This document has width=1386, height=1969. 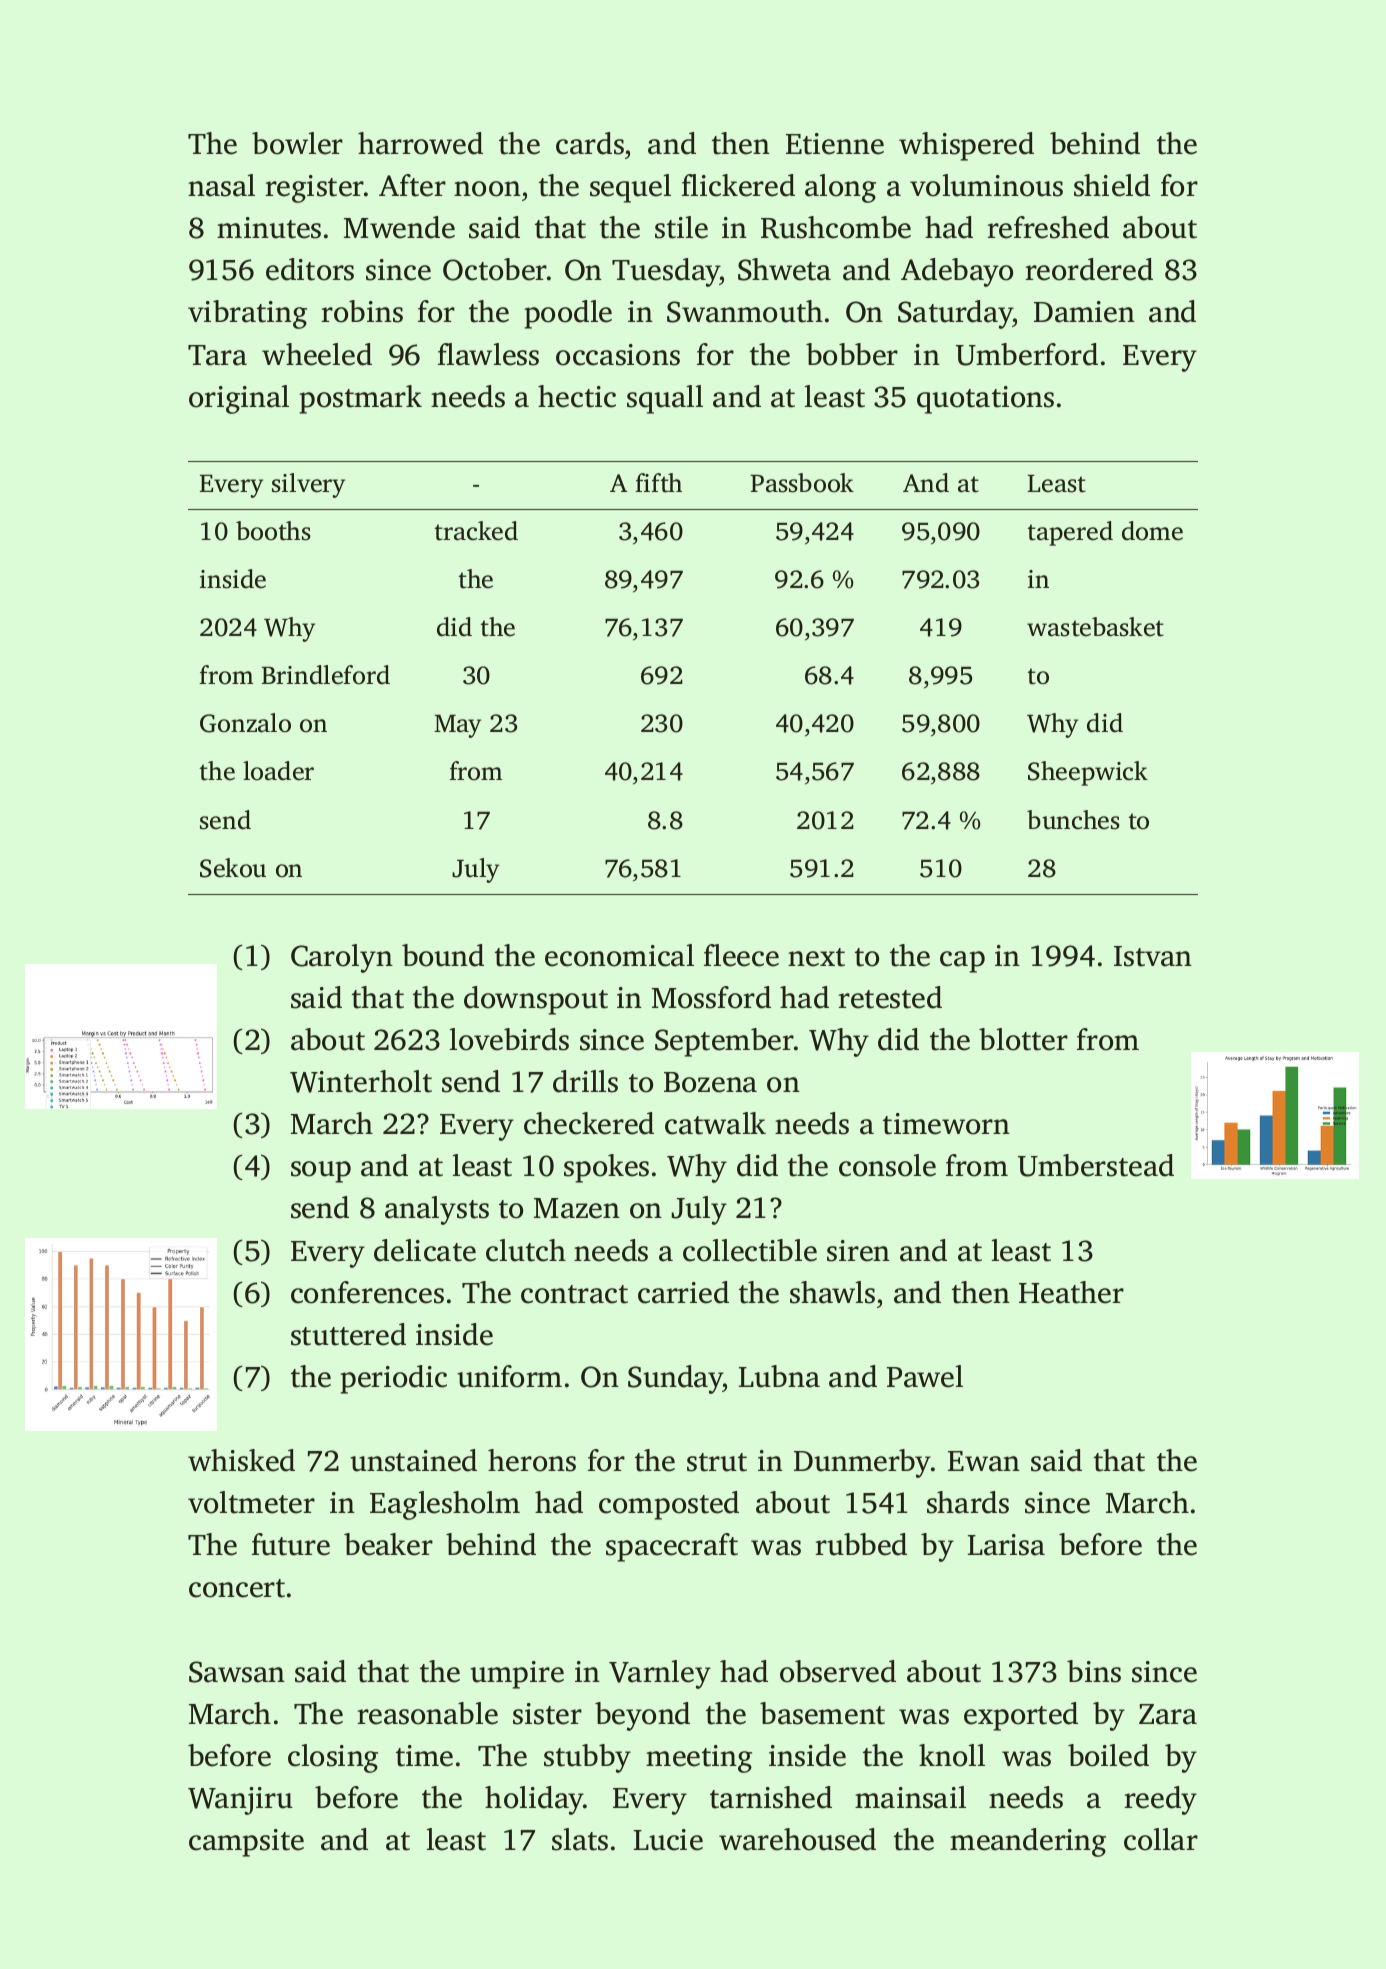 What do you see at coordinates (838, 1671) in the document?
I see `observed` at bounding box center [838, 1671].
